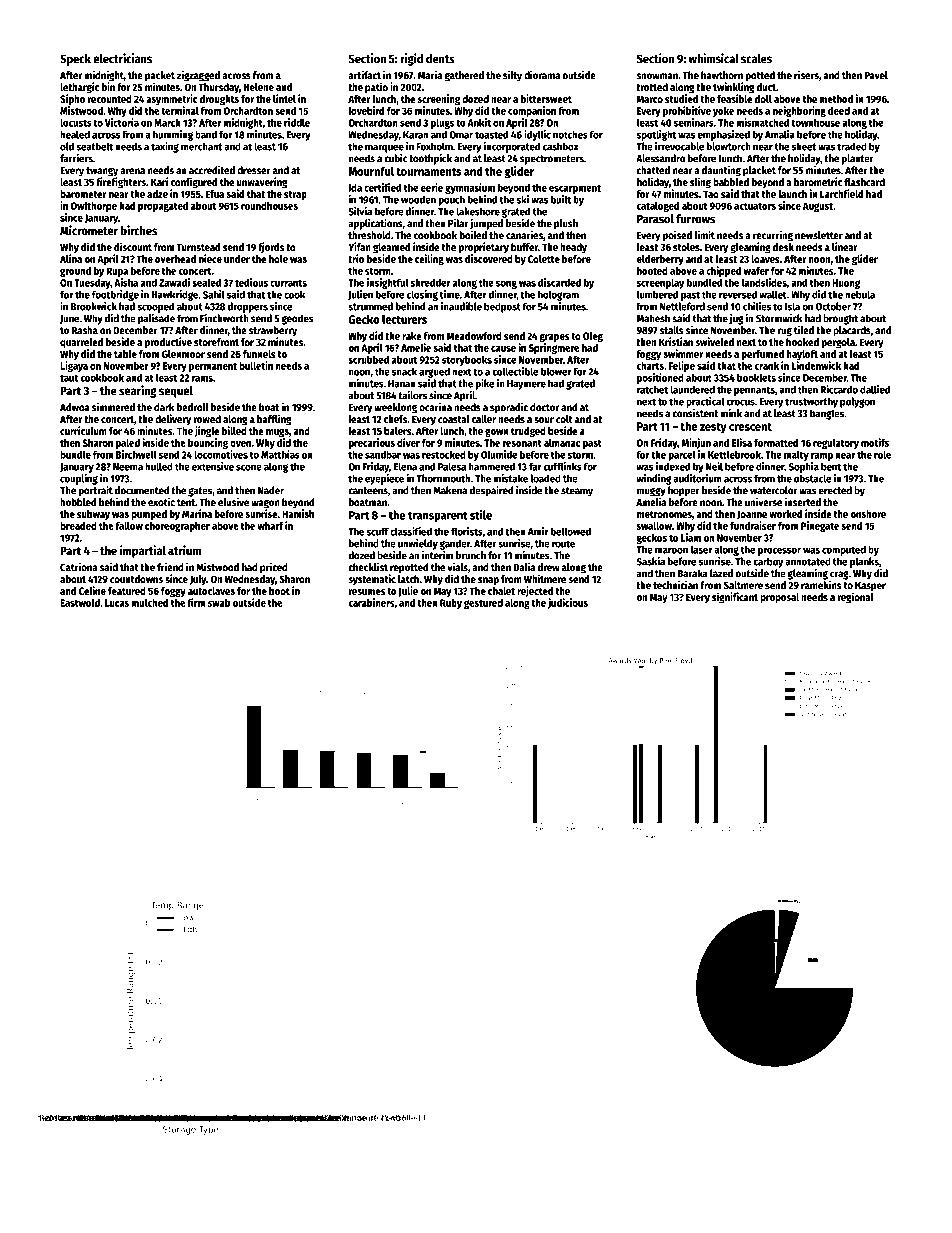 The width and height of the screenshot is (952, 1233). Describe the element at coordinates (364, 75) in the screenshot. I see `artifact` at that location.
